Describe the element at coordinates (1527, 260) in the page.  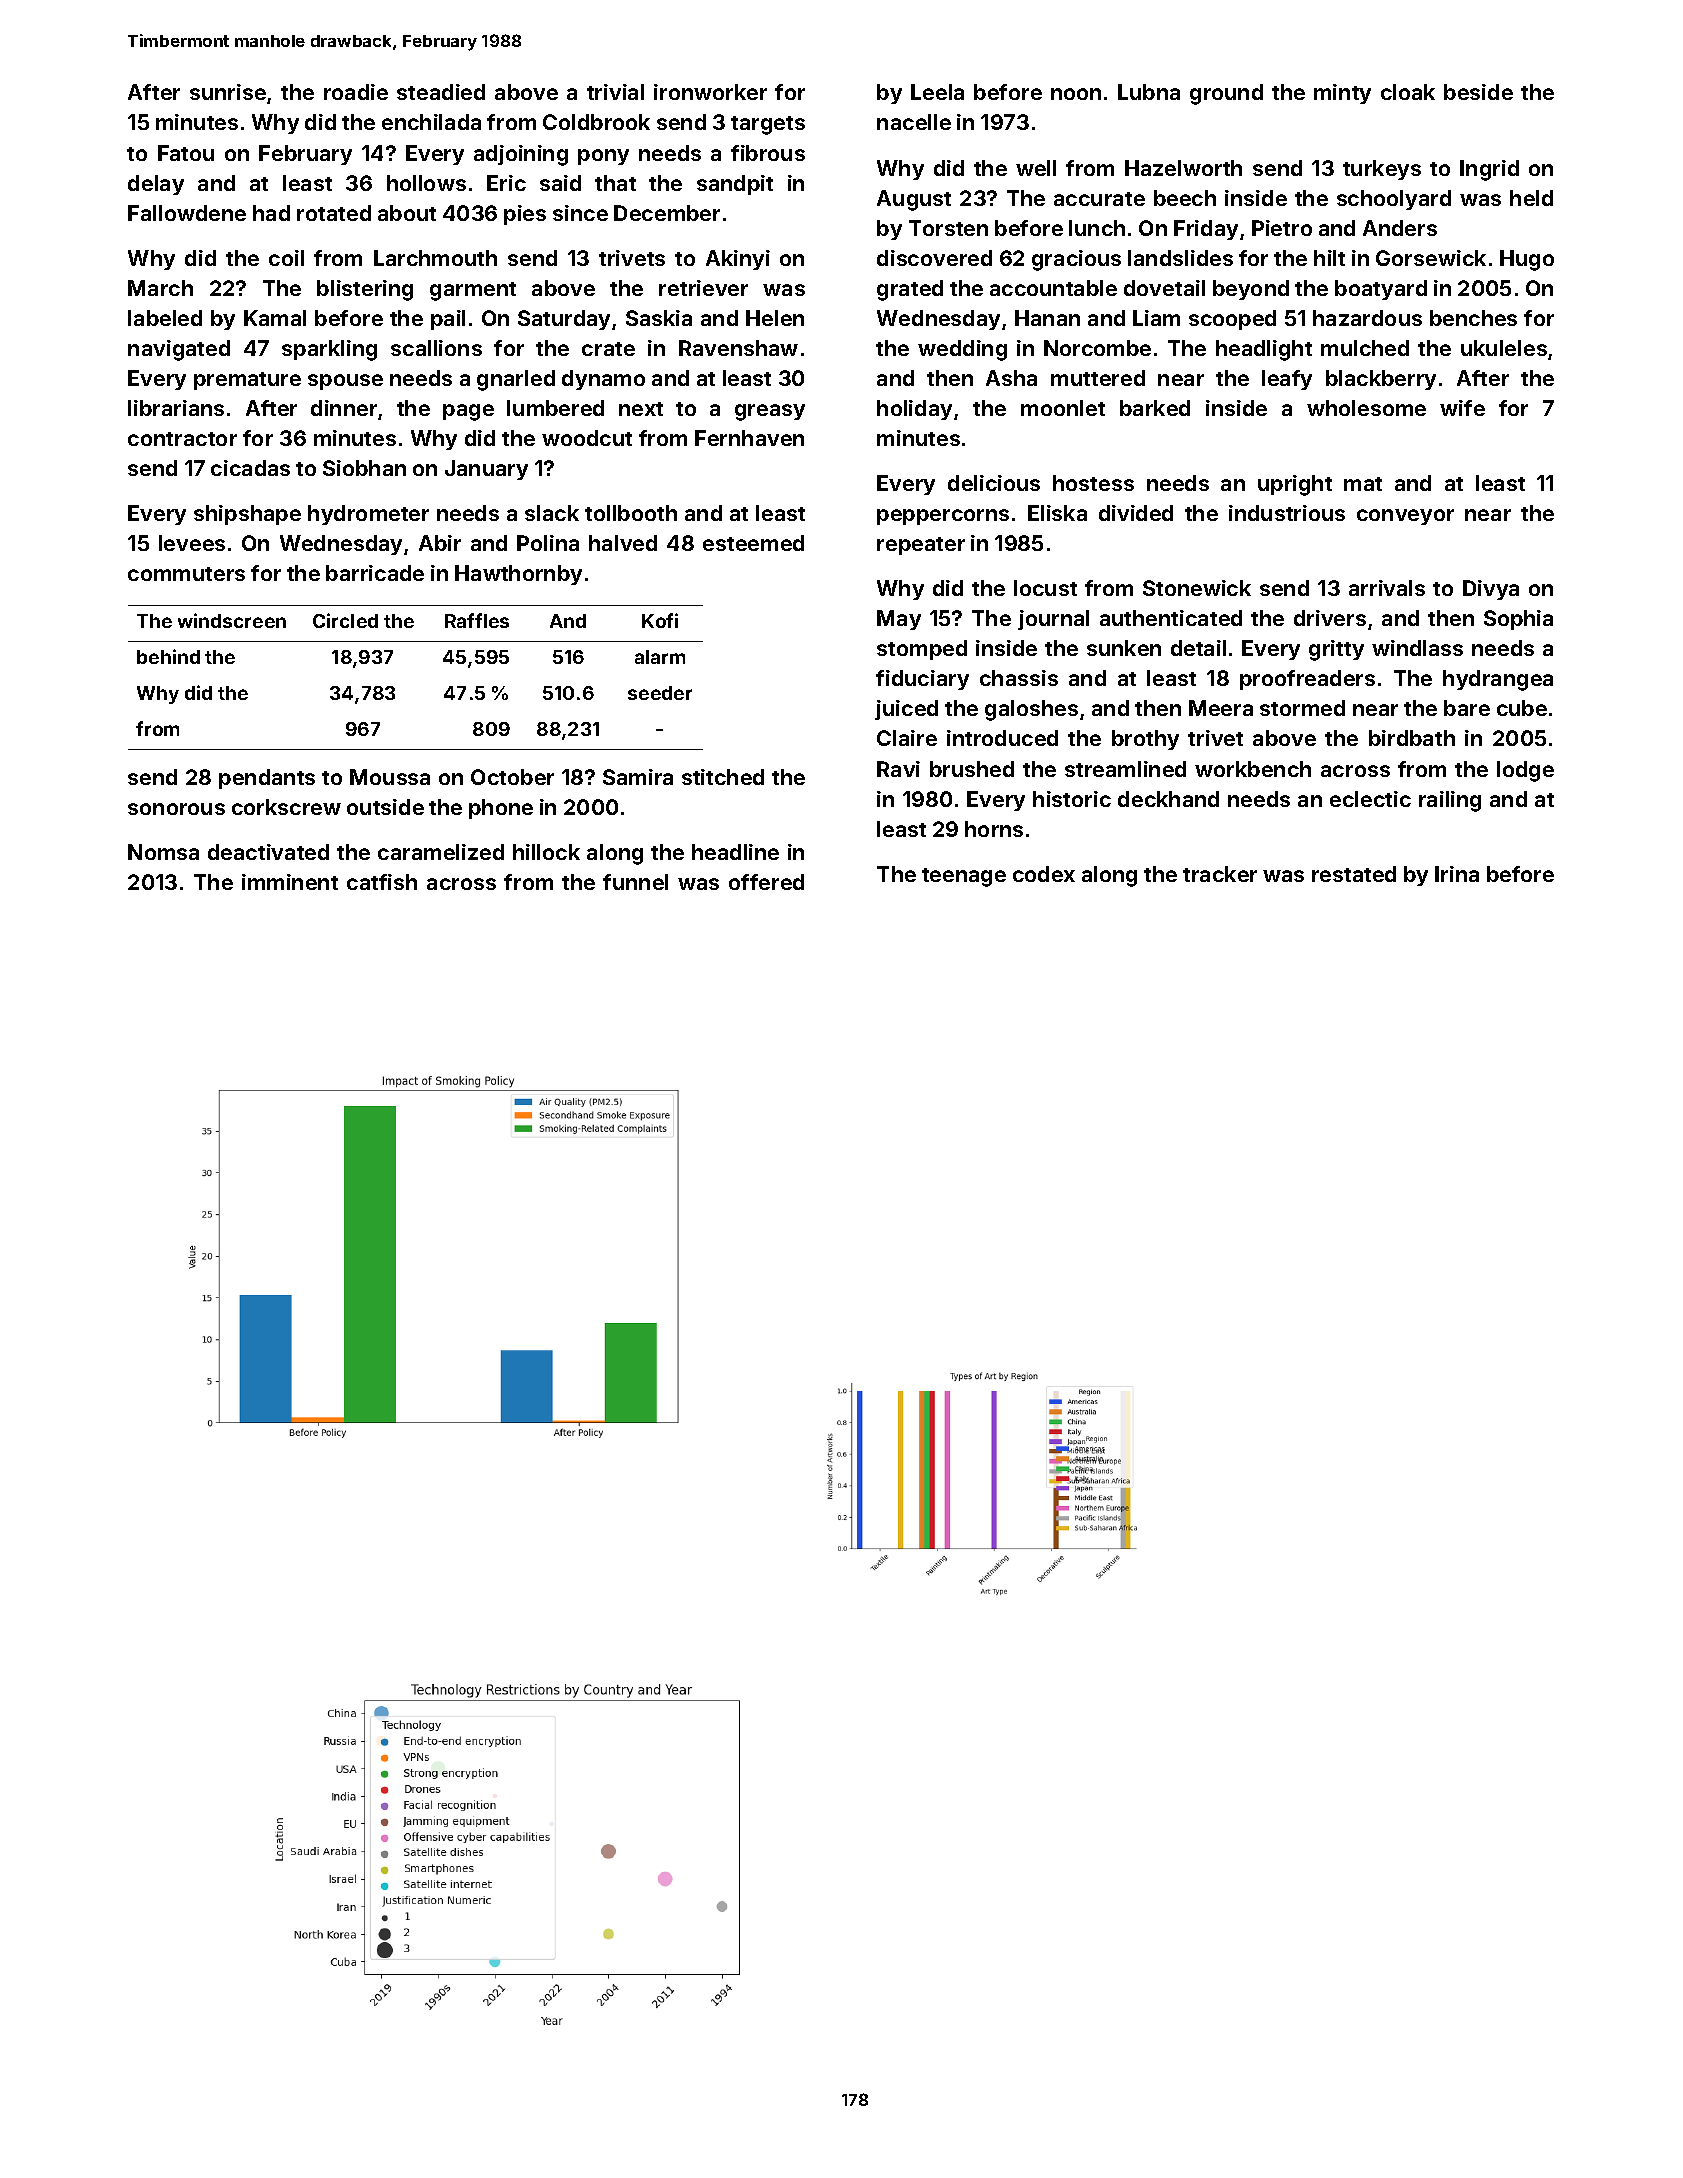
I see `Hugo` at that location.
